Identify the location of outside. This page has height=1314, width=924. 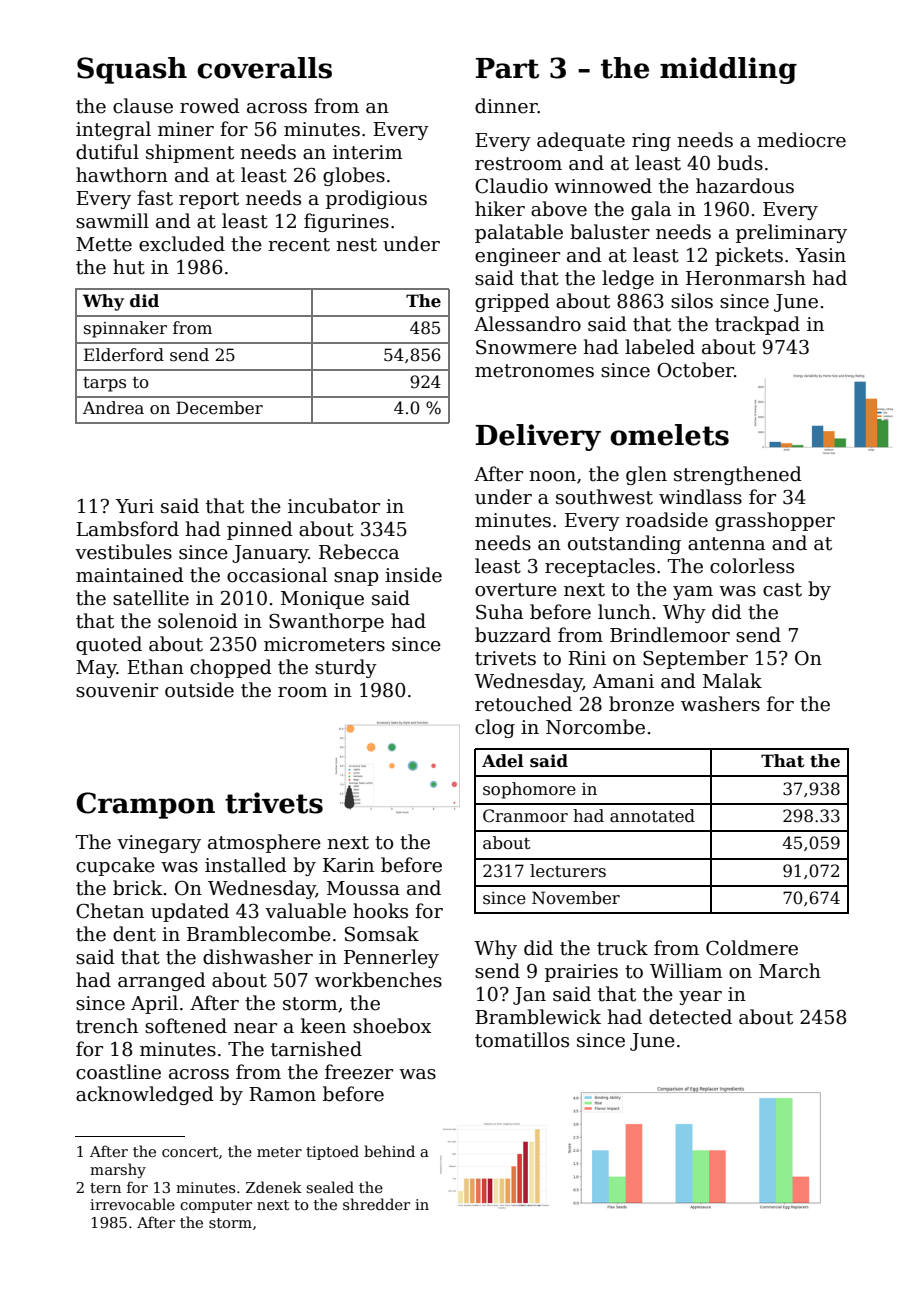
(199, 690).
